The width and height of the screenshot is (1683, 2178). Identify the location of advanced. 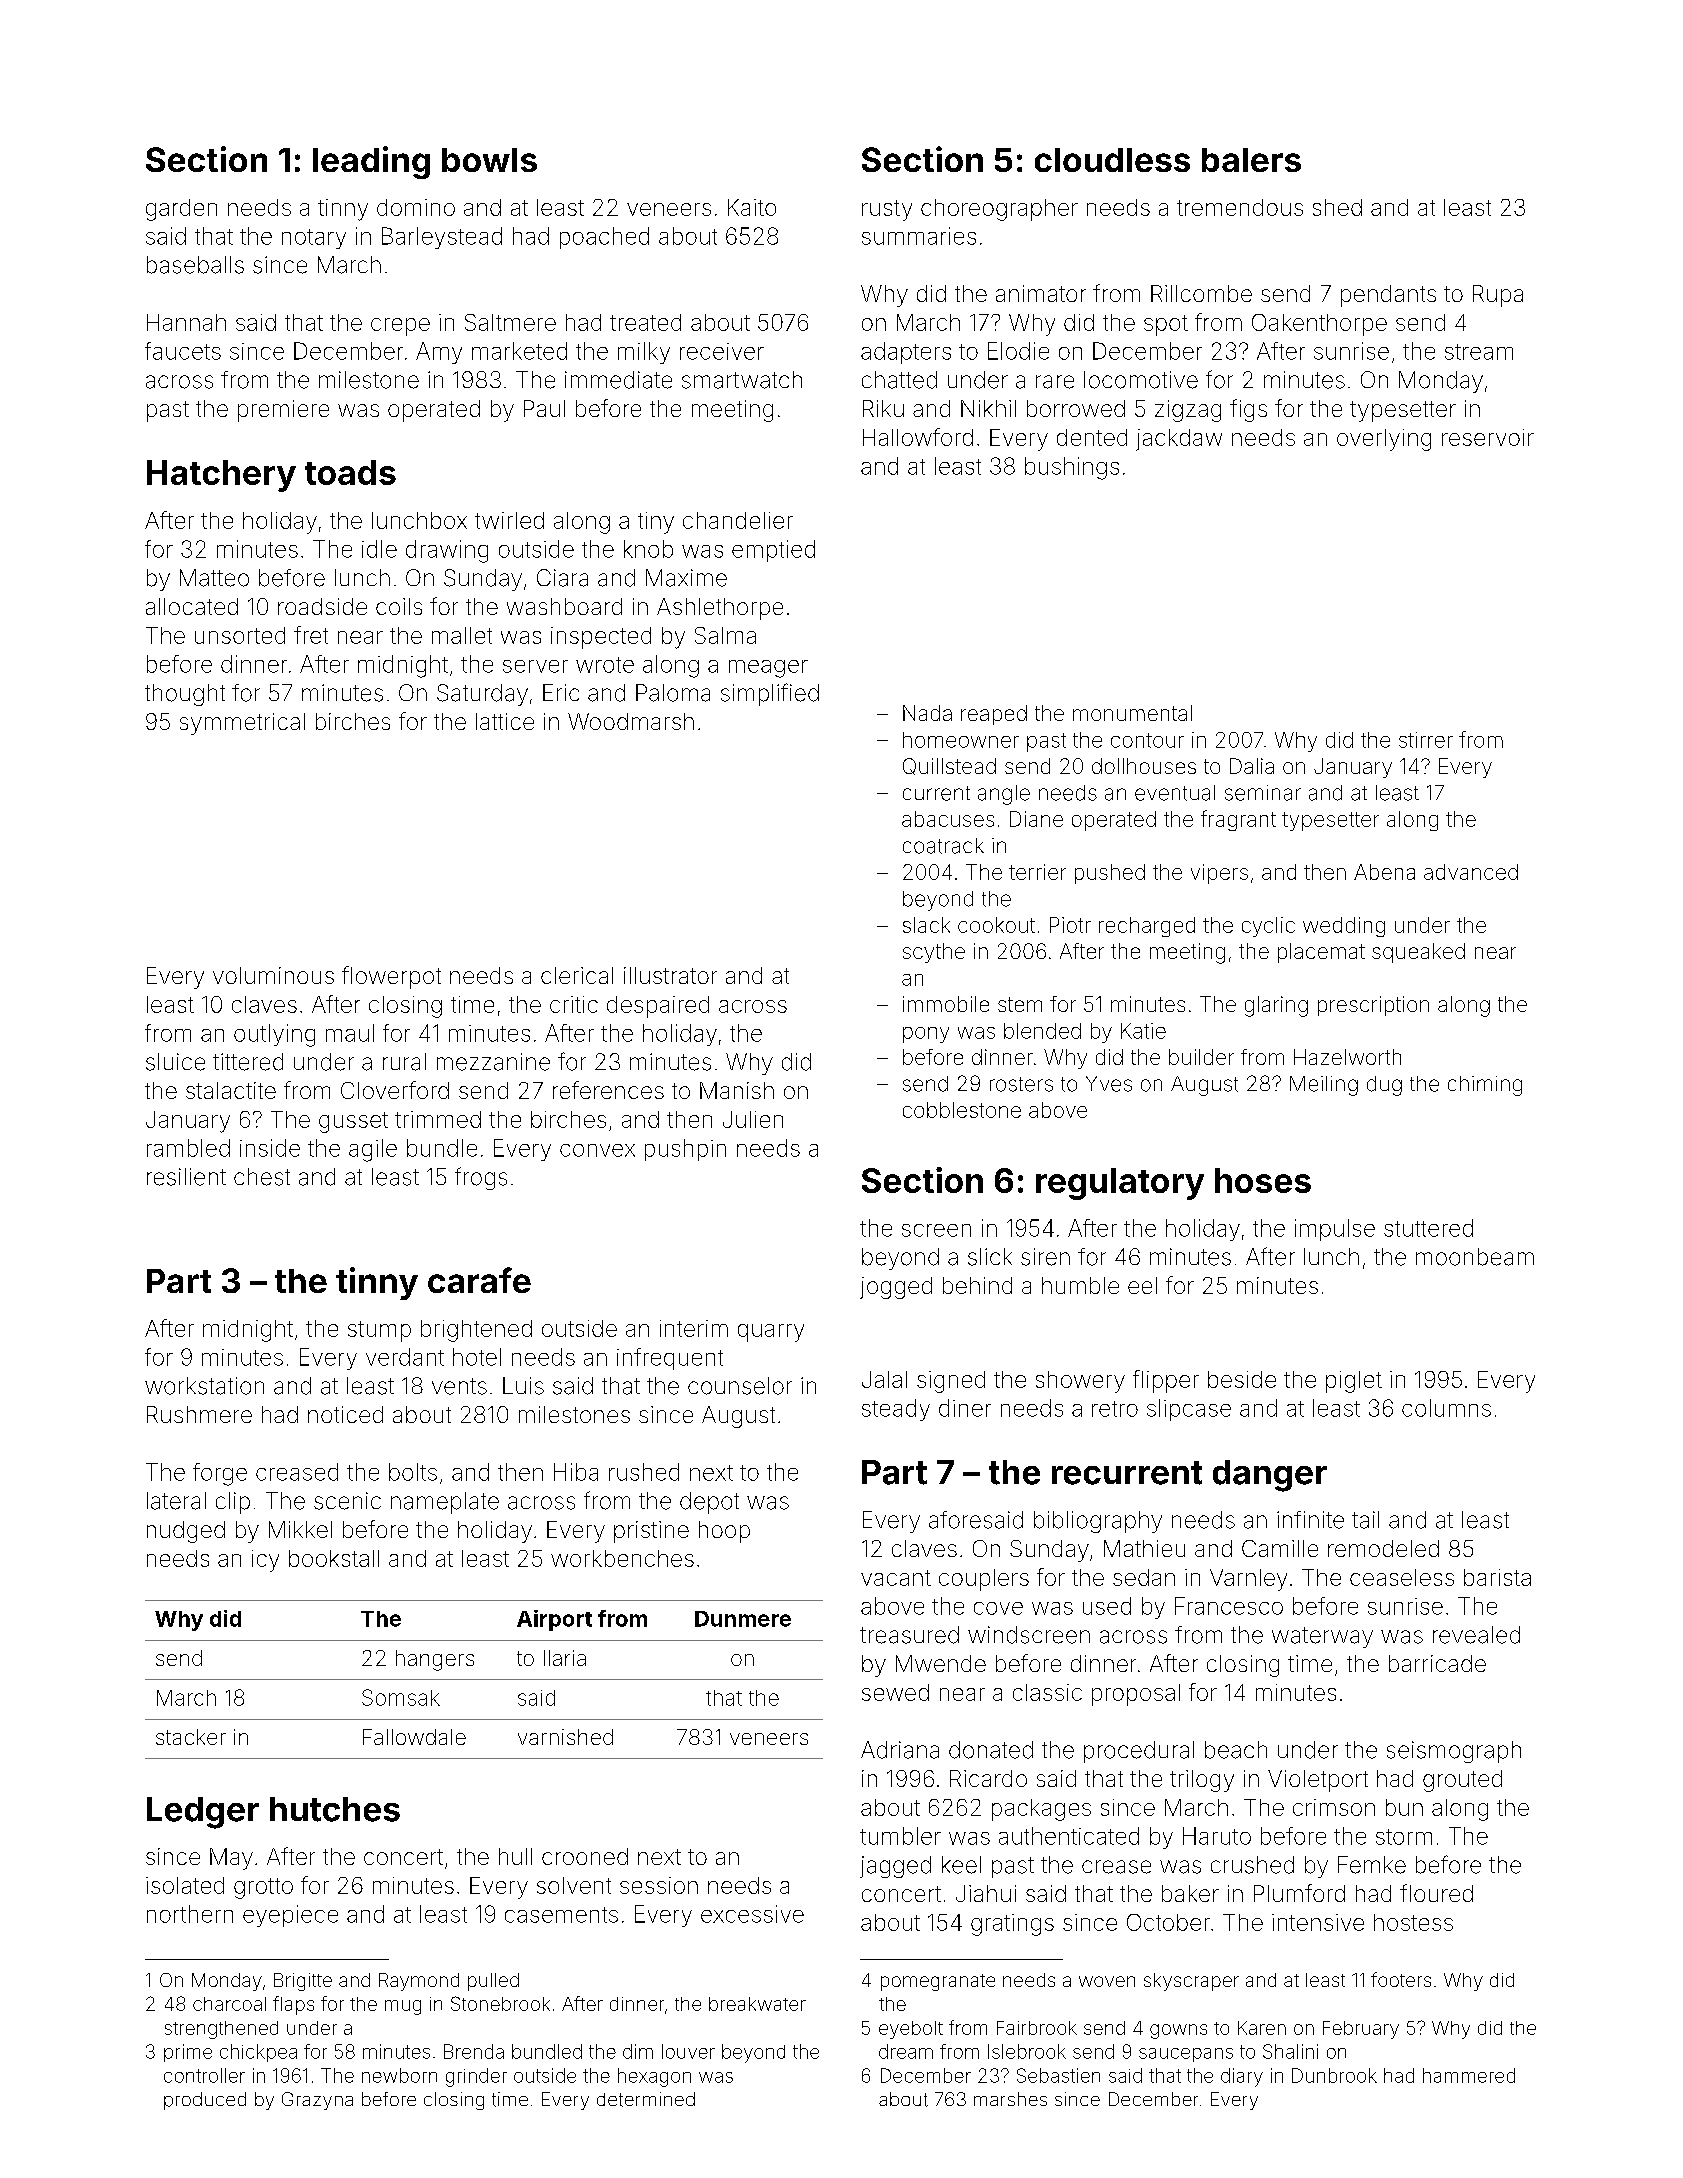
(1471, 872).
